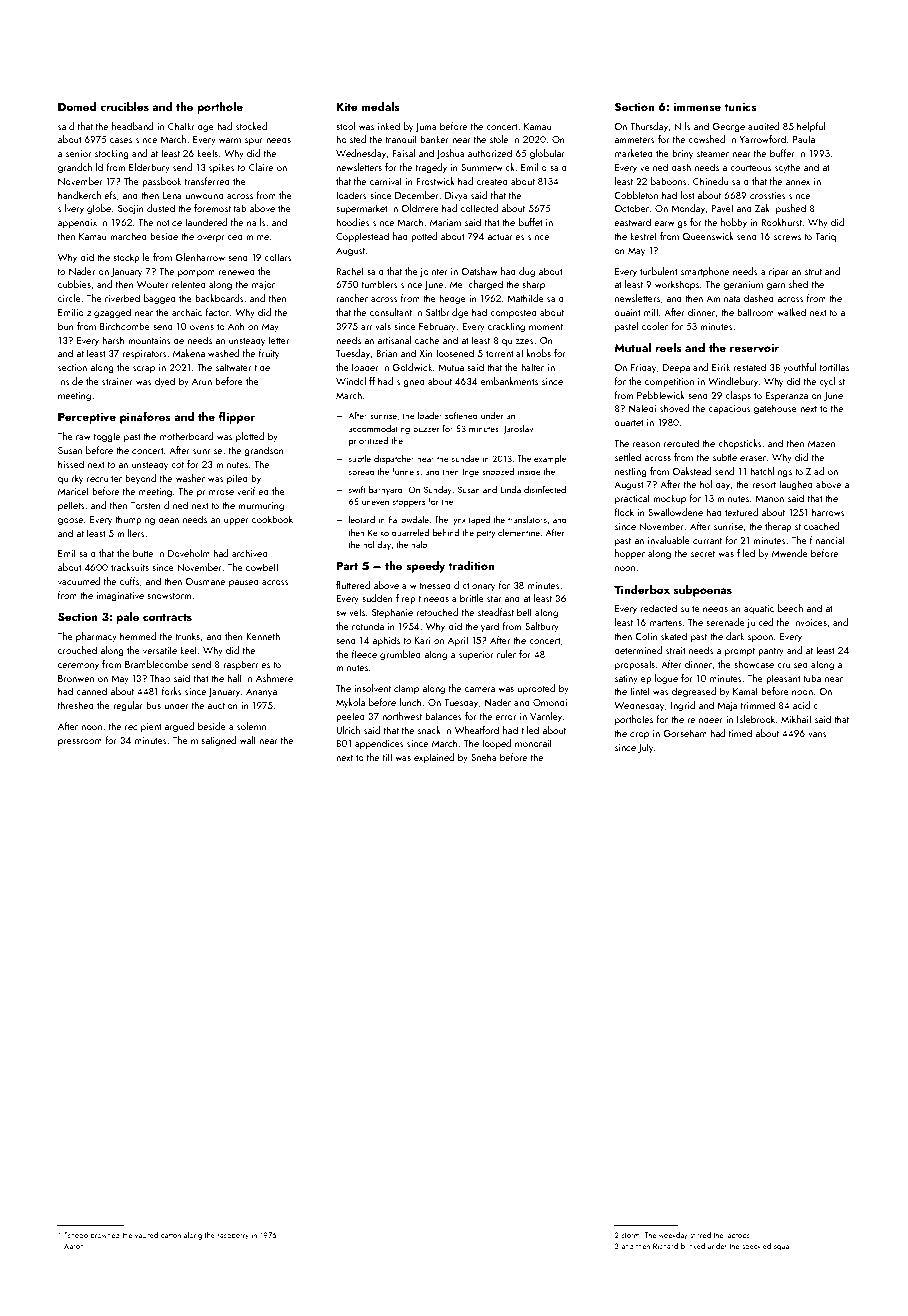 This image has width=908, height=1316. Describe the element at coordinates (104, 478) in the image. I see `recruiter` at that location.
